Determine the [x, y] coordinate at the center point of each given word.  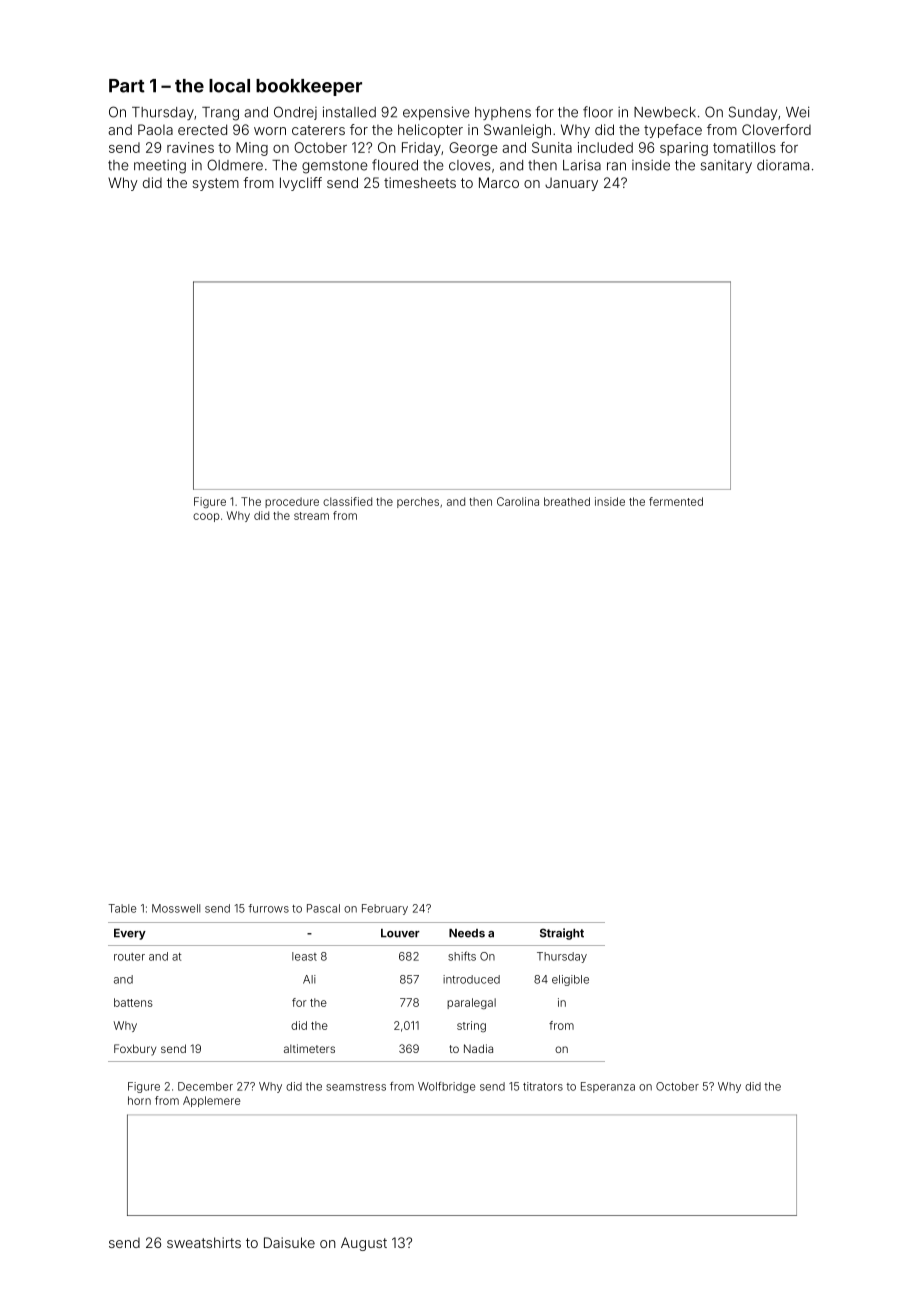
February [385, 909]
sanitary [726, 166]
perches [418, 502]
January [571, 184]
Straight [562, 934]
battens [133, 1002]
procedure [292, 502]
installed [349, 112]
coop [206, 517]
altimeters [309, 1048]
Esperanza [608, 1087]
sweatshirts [204, 1242]
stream [311, 516]
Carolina [518, 501]
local [229, 86]
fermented [676, 501]
